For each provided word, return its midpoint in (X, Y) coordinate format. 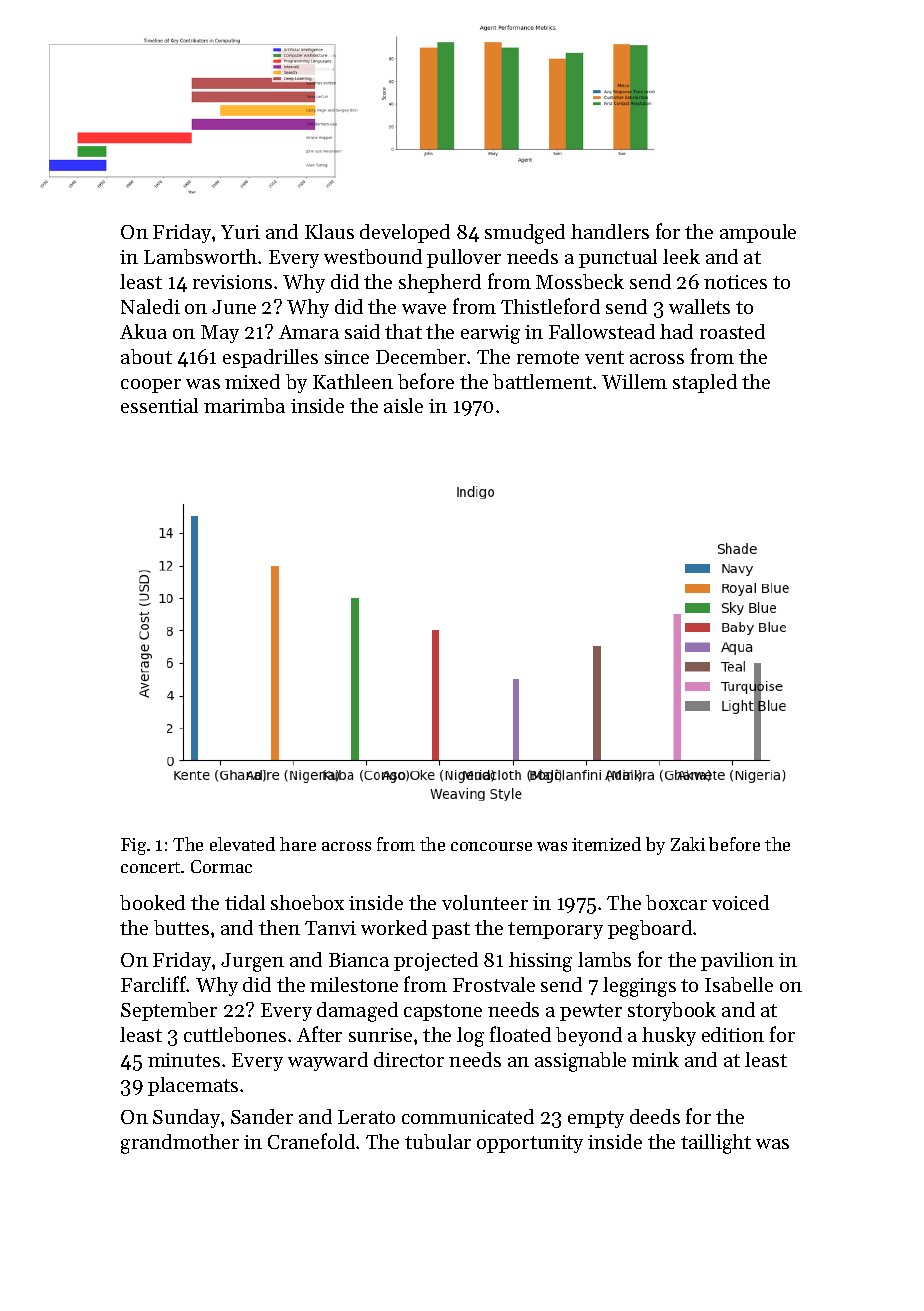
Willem (634, 381)
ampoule (758, 233)
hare (298, 844)
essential (159, 405)
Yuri (240, 232)
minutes (184, 1060)
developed (405, 233)
